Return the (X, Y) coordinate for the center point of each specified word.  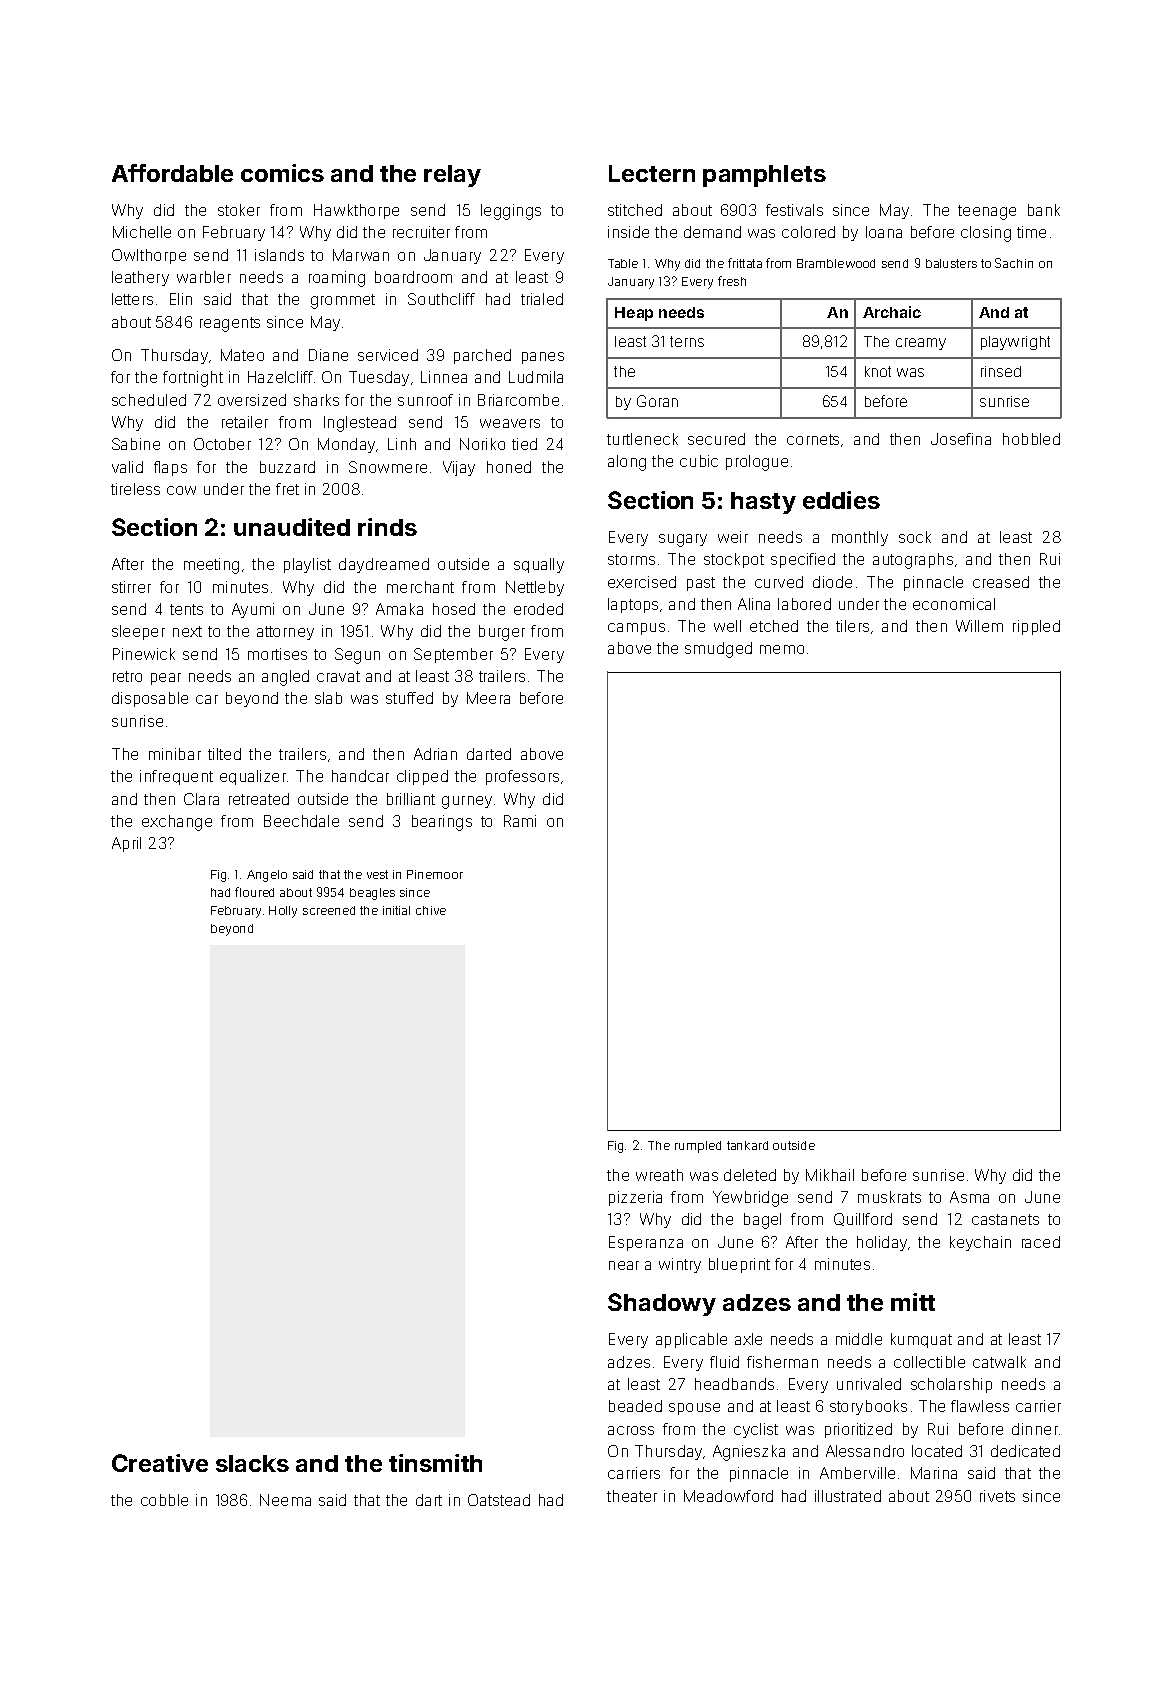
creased (1001, 582)
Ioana (884, 232)
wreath (659, 1175)
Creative (160, 1463)
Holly (283, 912)
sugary (683, 540)
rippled (1036, 627)
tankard (747, 1145)
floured (254, 892)
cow (181, 490)
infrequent (176, 777)
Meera (488, 698)
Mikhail (830, 1175)
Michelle (142, 232)
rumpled (698, 1147)
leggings (511, 212)
